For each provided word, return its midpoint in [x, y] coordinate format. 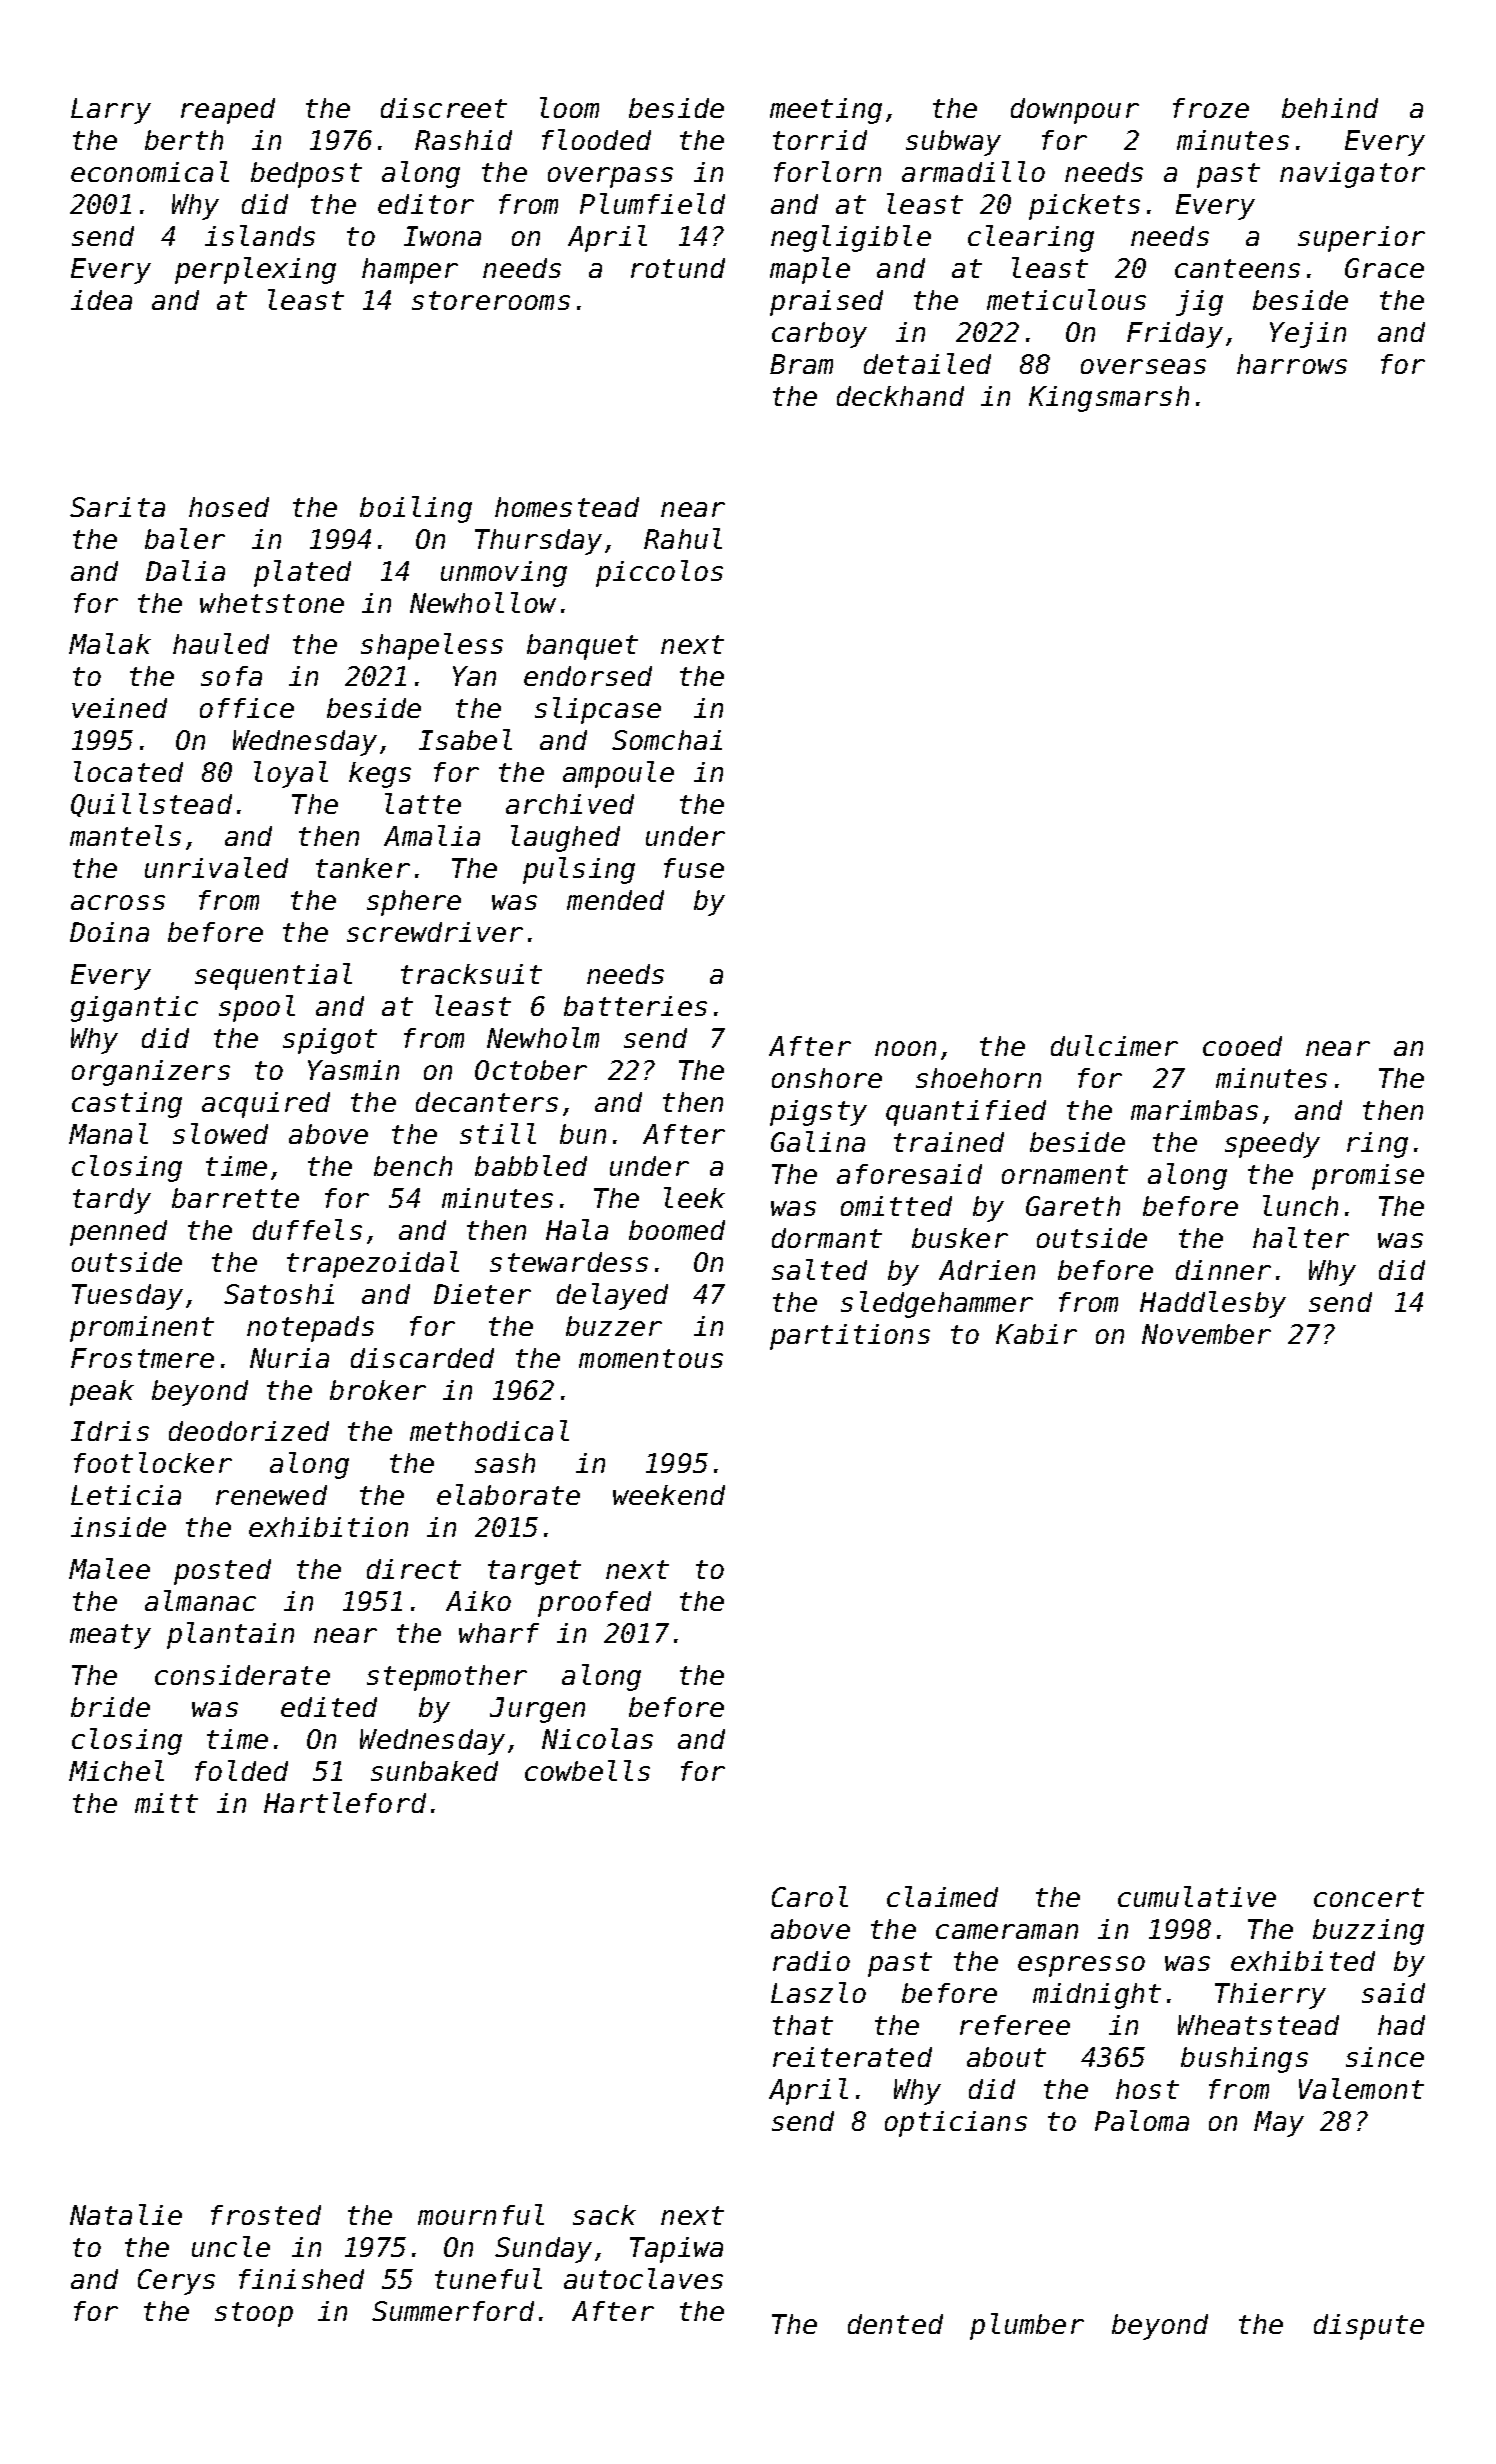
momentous [651, 1358]
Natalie [126, 2214]
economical [150, 171]
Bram [801, 364]
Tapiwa [676, 2250]
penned [118, 1233]
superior [1361, 239]
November [1206, 1334]
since [1385, 2057]
